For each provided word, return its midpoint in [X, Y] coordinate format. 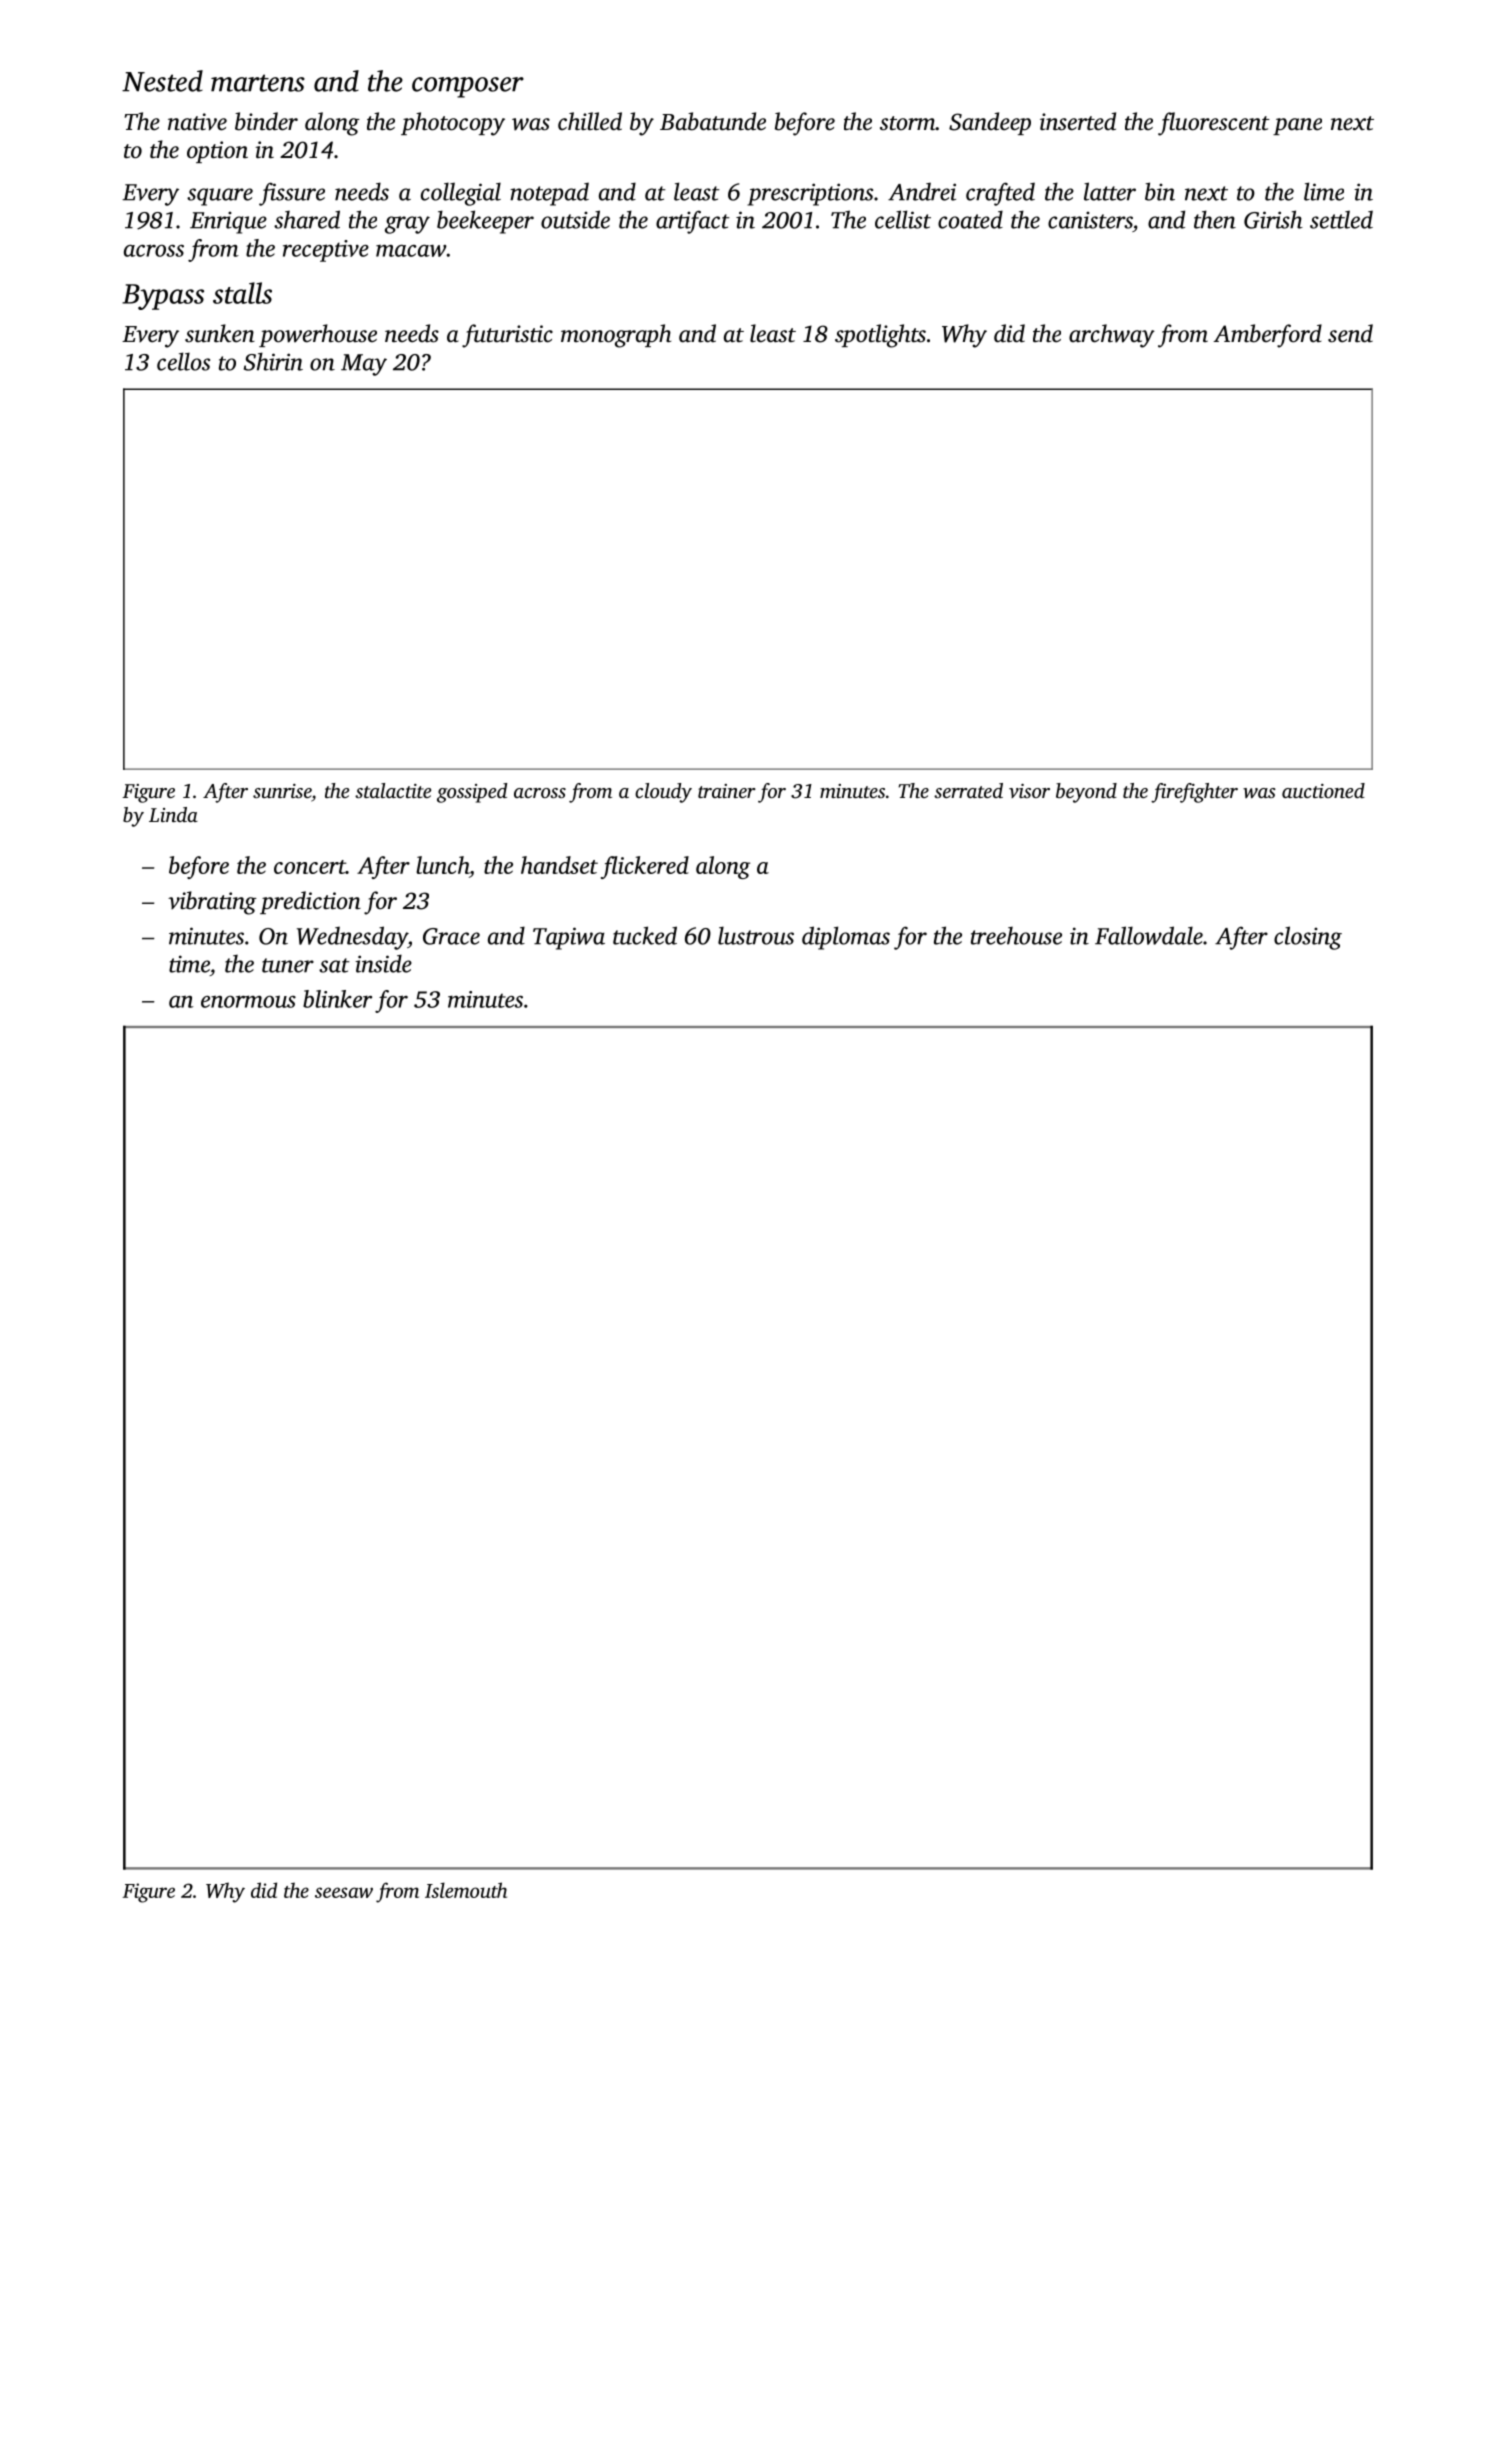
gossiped [472, 793]
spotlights [880, 336]
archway [1112, 336]
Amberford [1267, 336]
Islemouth [466, 1890]
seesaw [344, 1892]
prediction [310, 902]
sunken [220, 333]
